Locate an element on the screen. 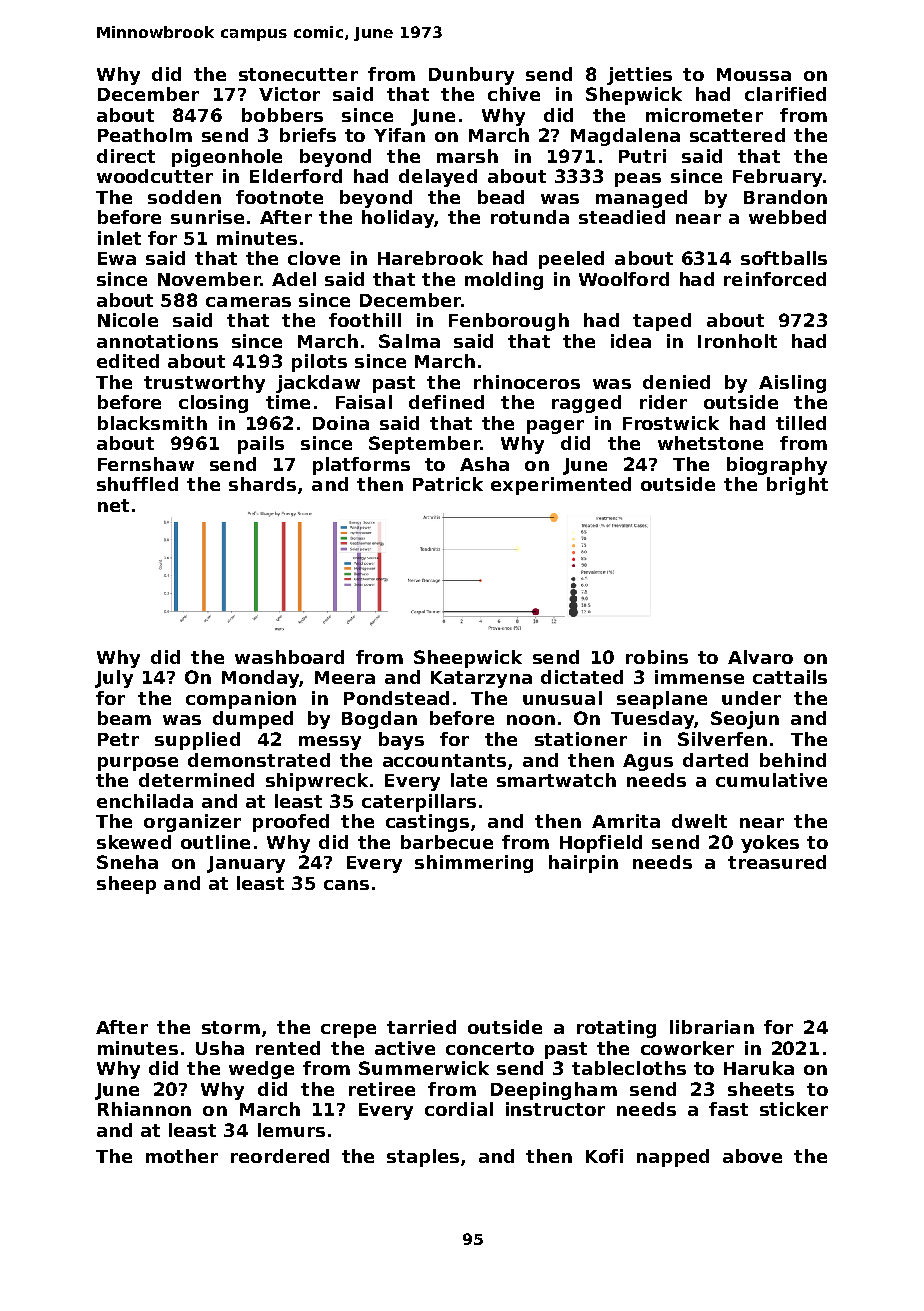 This screenshot has height=1311, width=924. staples is located at coordinates (423, 1158).
